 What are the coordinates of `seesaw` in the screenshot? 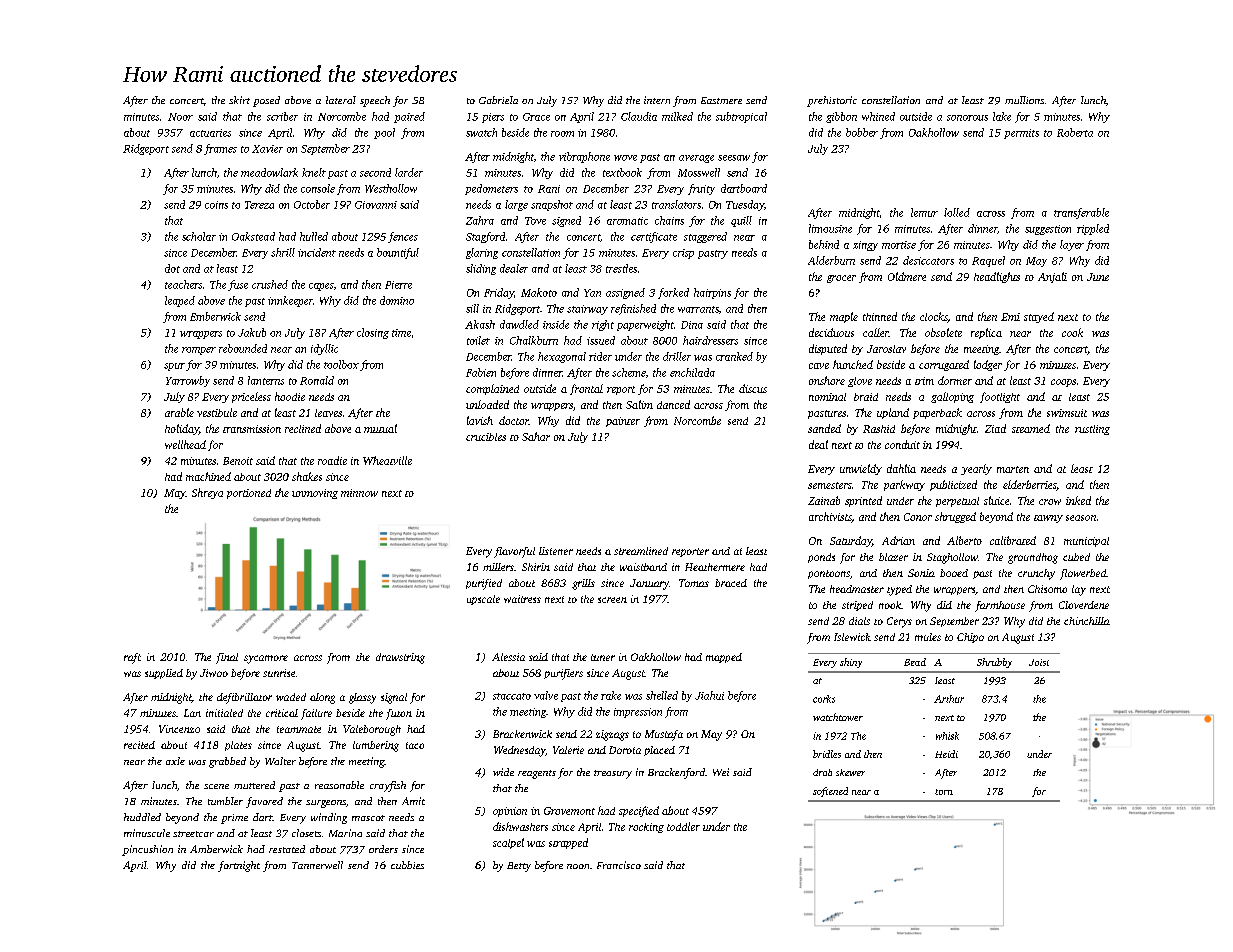 It's located at (734, 158).
